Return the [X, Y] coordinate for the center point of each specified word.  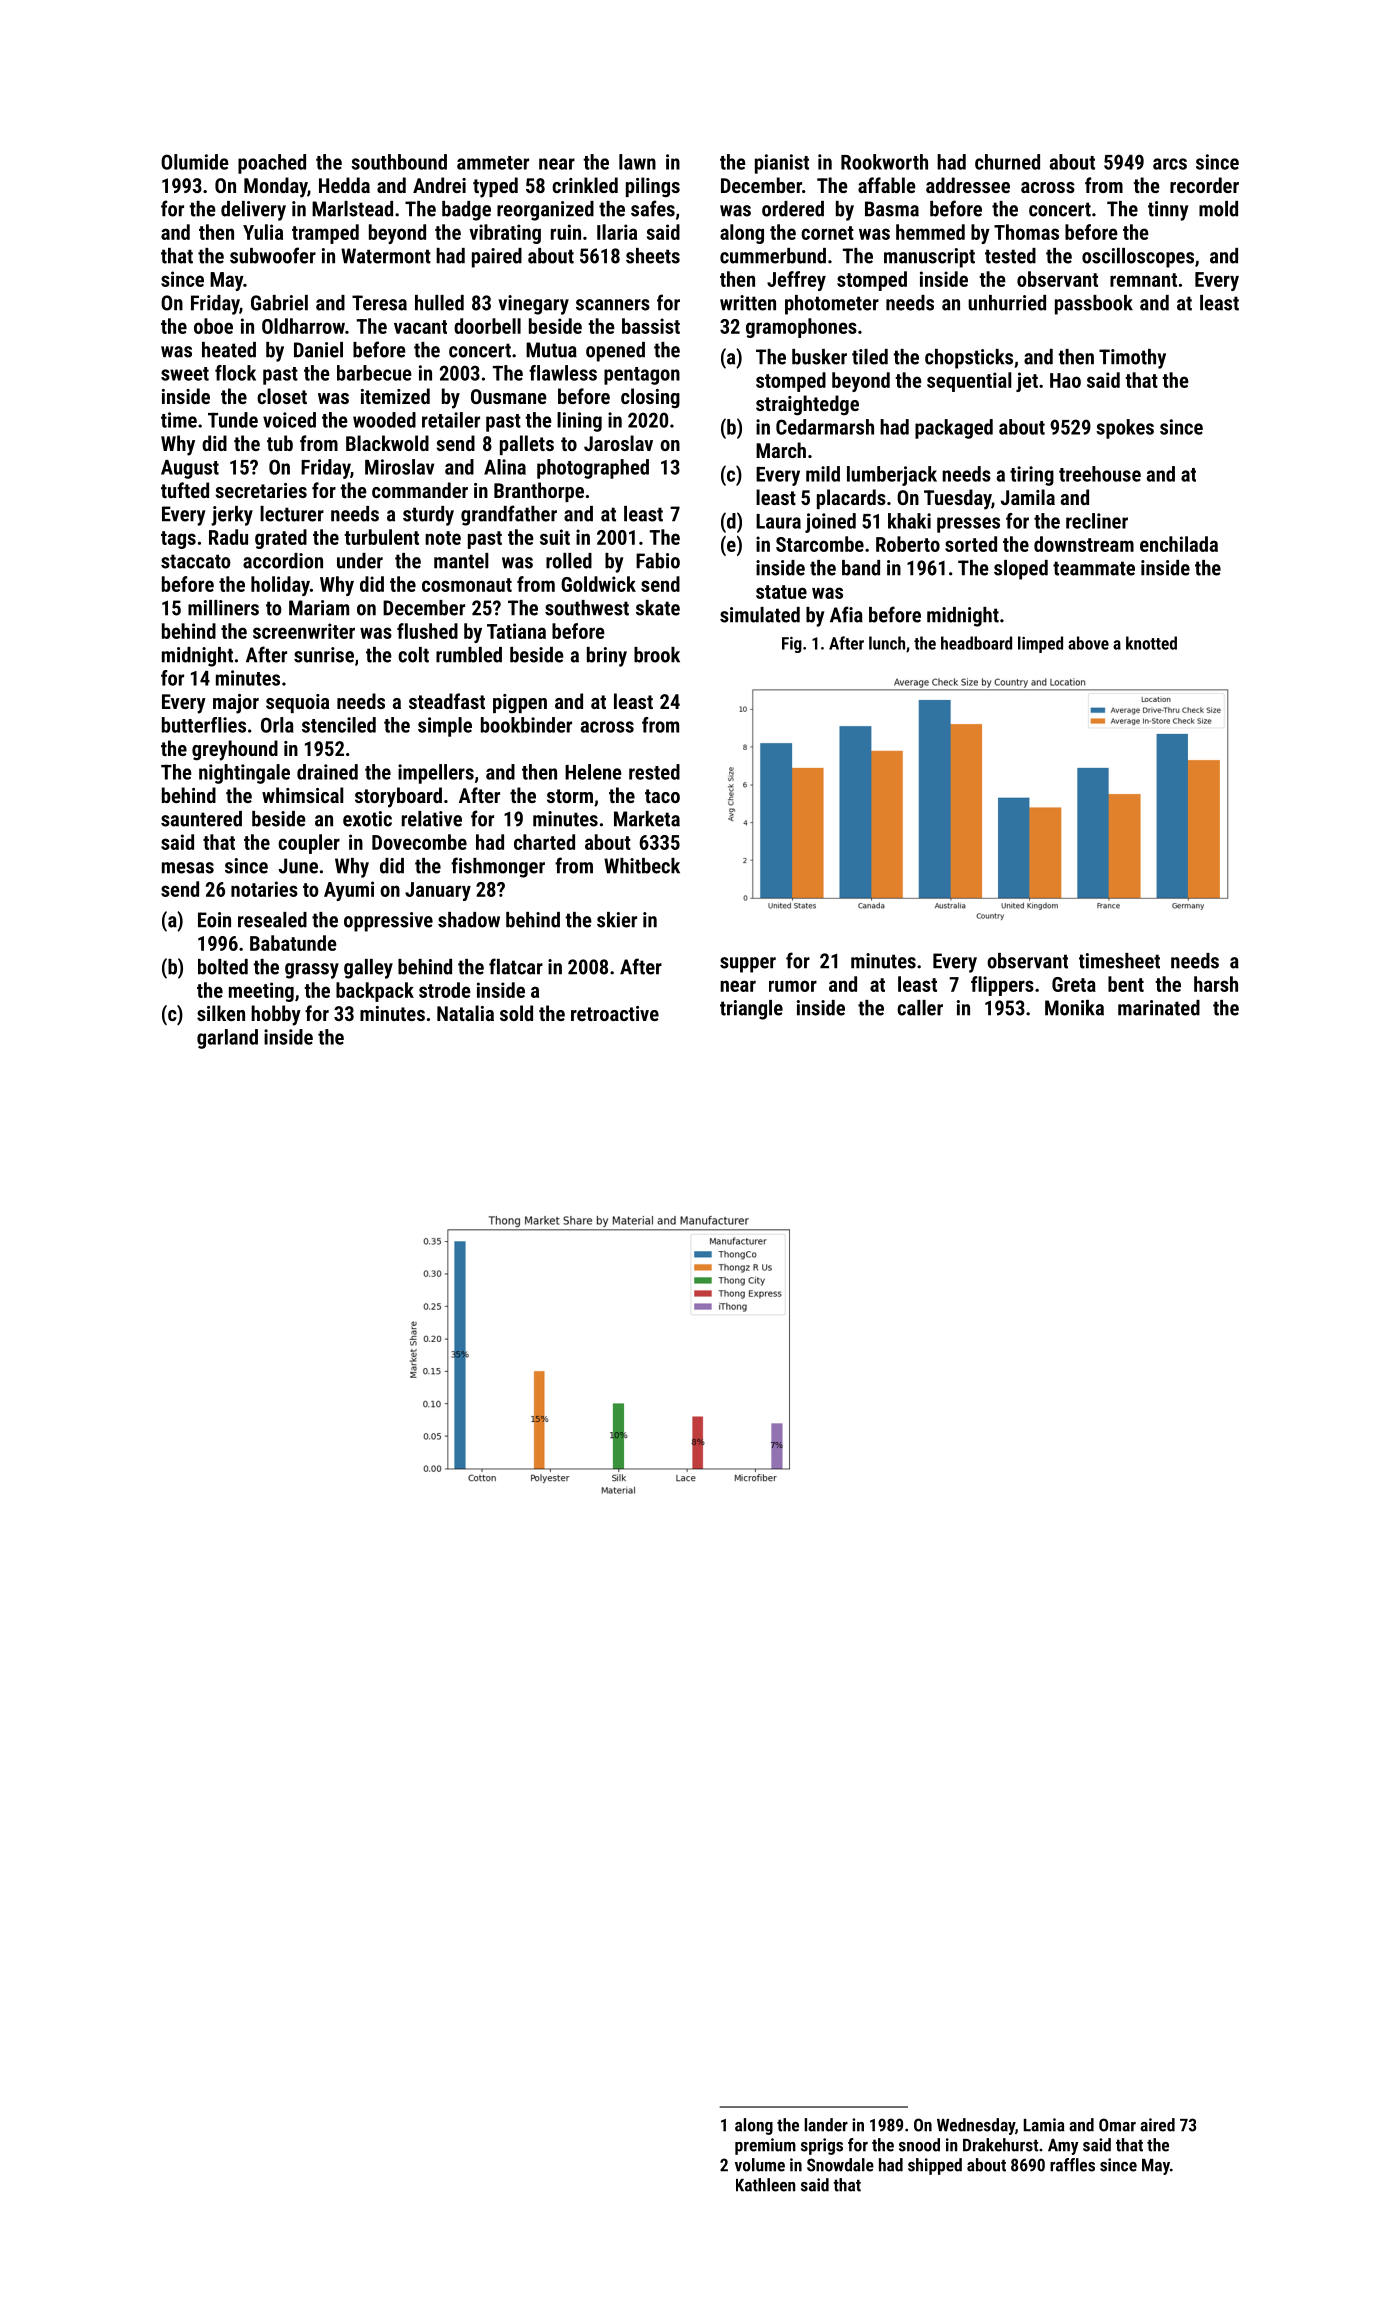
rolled [569, 561]
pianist [782, 164]
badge [466, 211]
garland [227, 1039]
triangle [751, 1010]
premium [765, 2146]
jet [1027, 382]
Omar [1117, 2125]
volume [760, 2165]
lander [826, 2125]
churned [1007, 162]
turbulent [381, 537]
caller [920, 1008]
